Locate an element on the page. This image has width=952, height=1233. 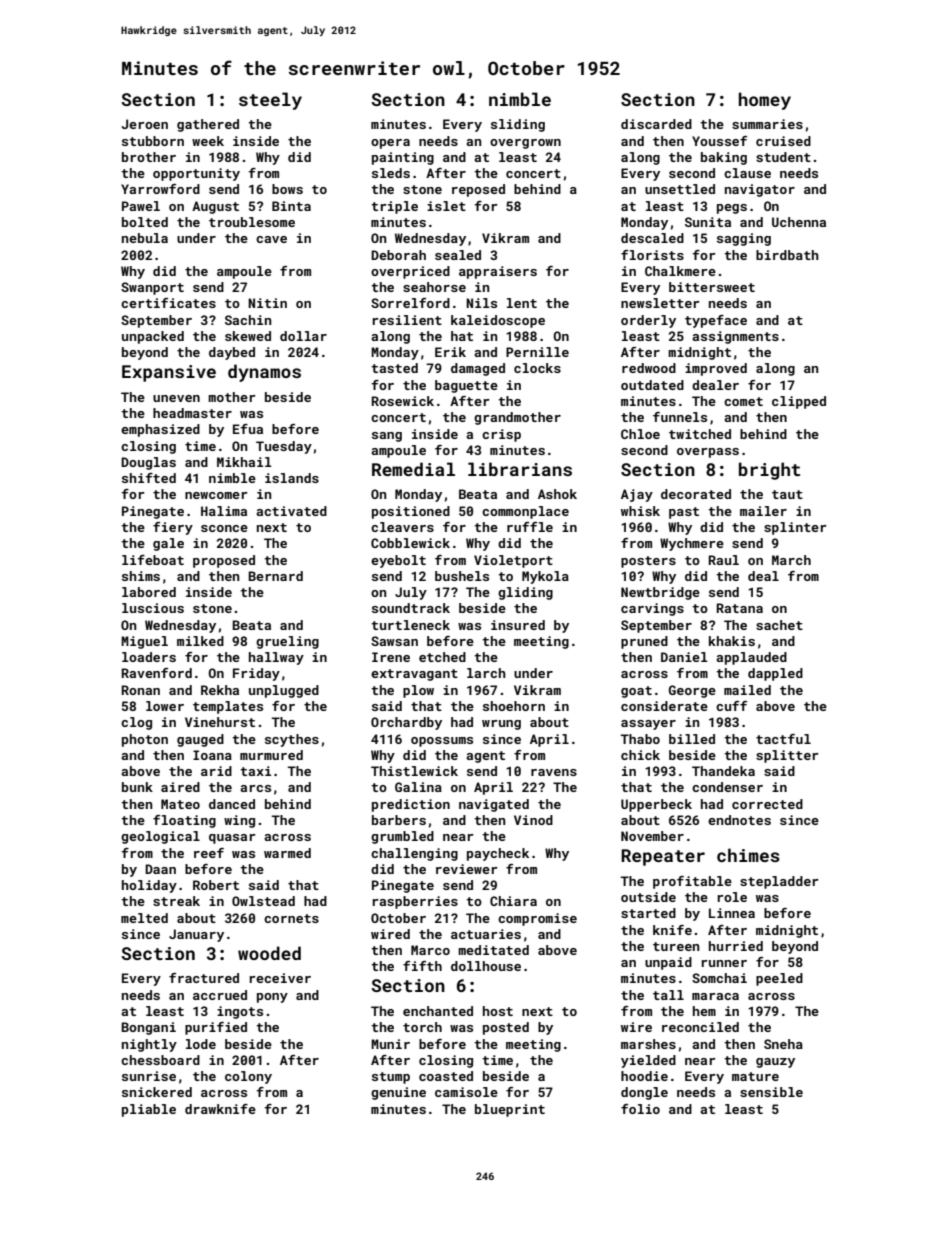
Robert is located at coordinates (216, 885).
